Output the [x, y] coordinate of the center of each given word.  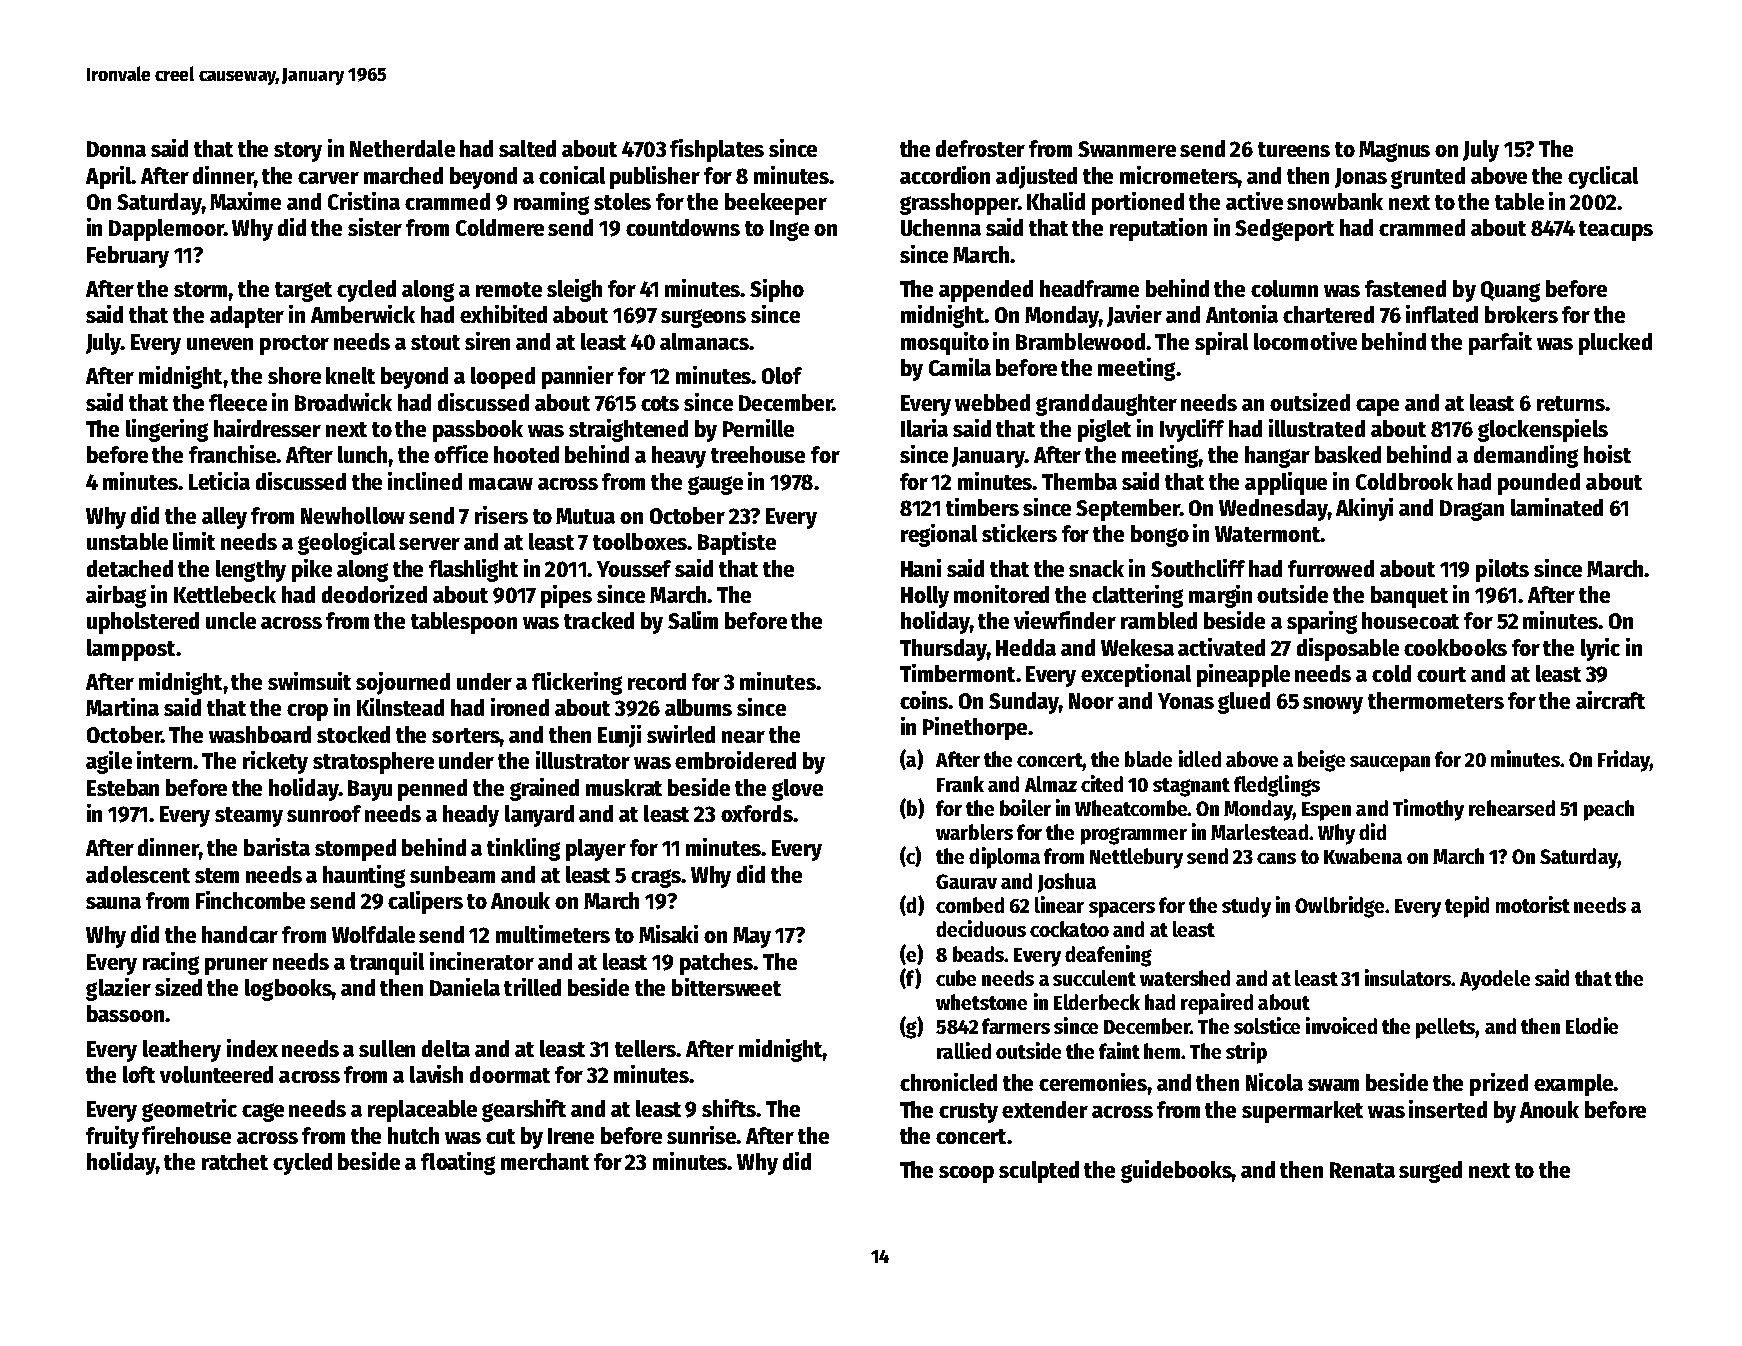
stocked [353, 734]
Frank [960, 784]
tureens [1294, 149]
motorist [1533, 904]
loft [139, 1074]
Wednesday [1273, 510]
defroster [980, 148]
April [109, 177]
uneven [220, 344]
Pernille [758, 428]
